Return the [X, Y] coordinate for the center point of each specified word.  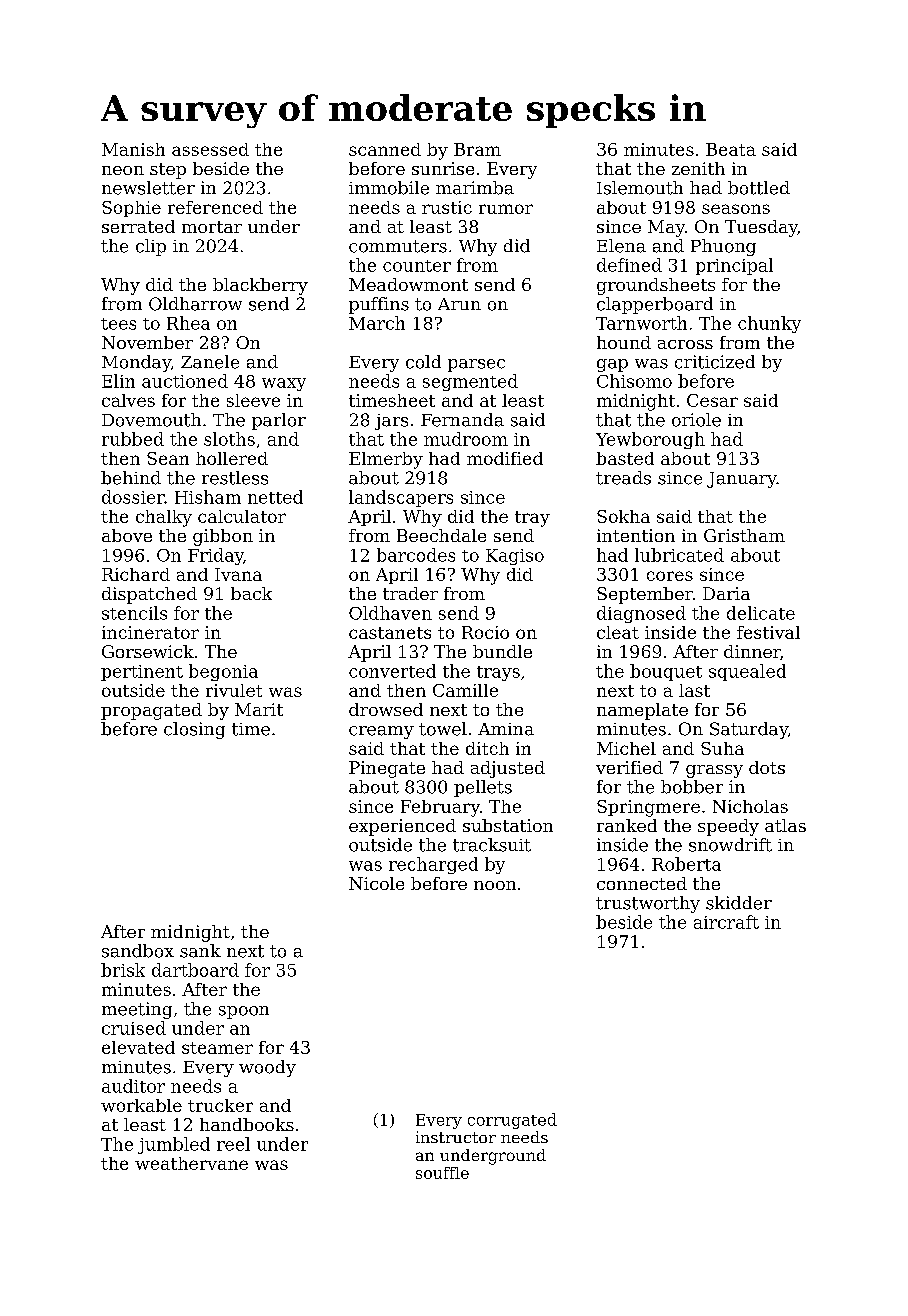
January [742, 480]
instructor [456, 1137]
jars [391, 422]
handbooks [247, 1124]
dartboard [195, 970]
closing [194, 730]
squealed [747, 672]
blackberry [260, 286]
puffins [379, 305]
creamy [381, 732]
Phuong [723, 247]
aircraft [726, 922]
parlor [279, 421]
